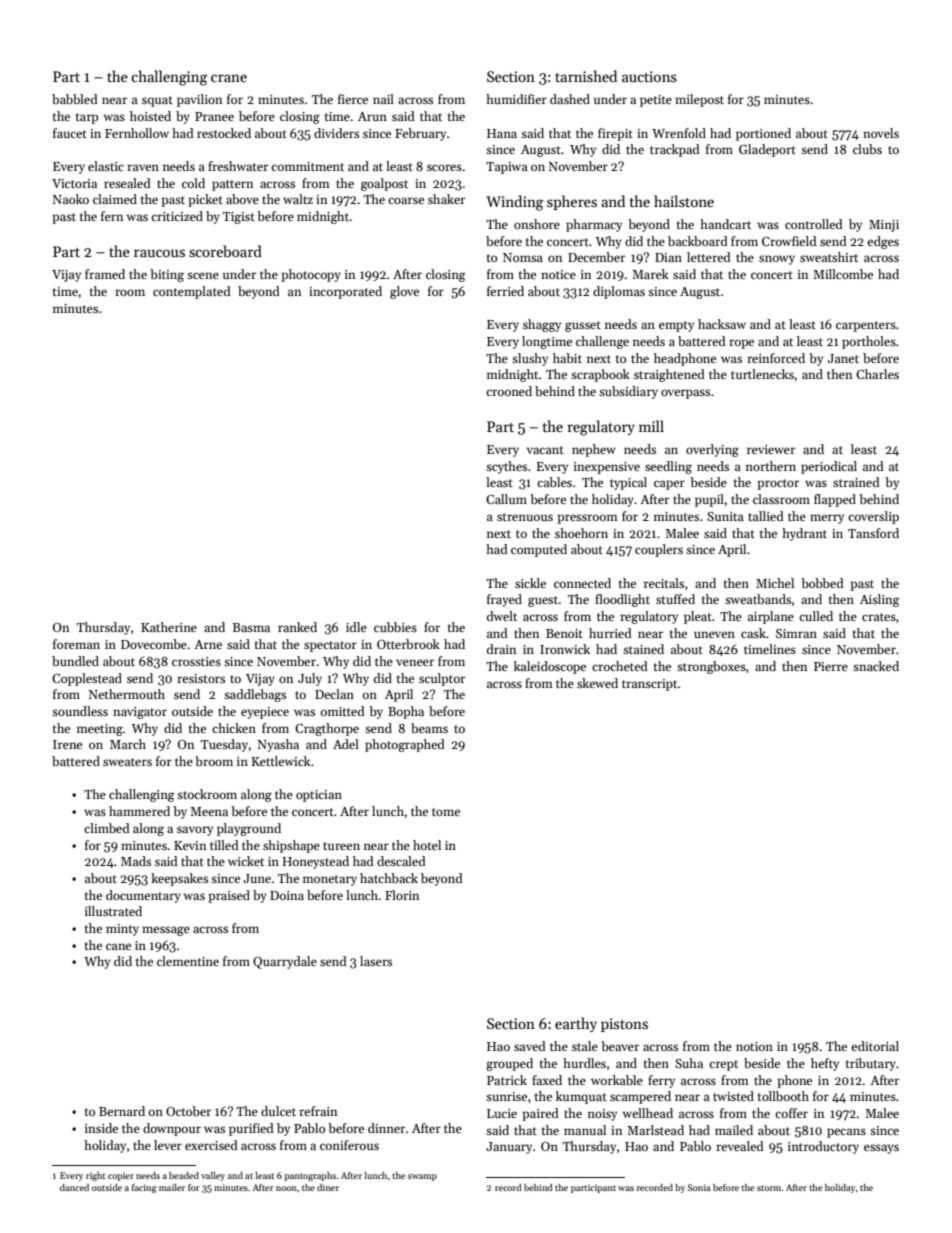 The height and width of the screenshot is (1233, 952). What do you see at coordinates (122, 1111) in the screenshot?
I see `Bernard` at bounding box center [122, 1111].
